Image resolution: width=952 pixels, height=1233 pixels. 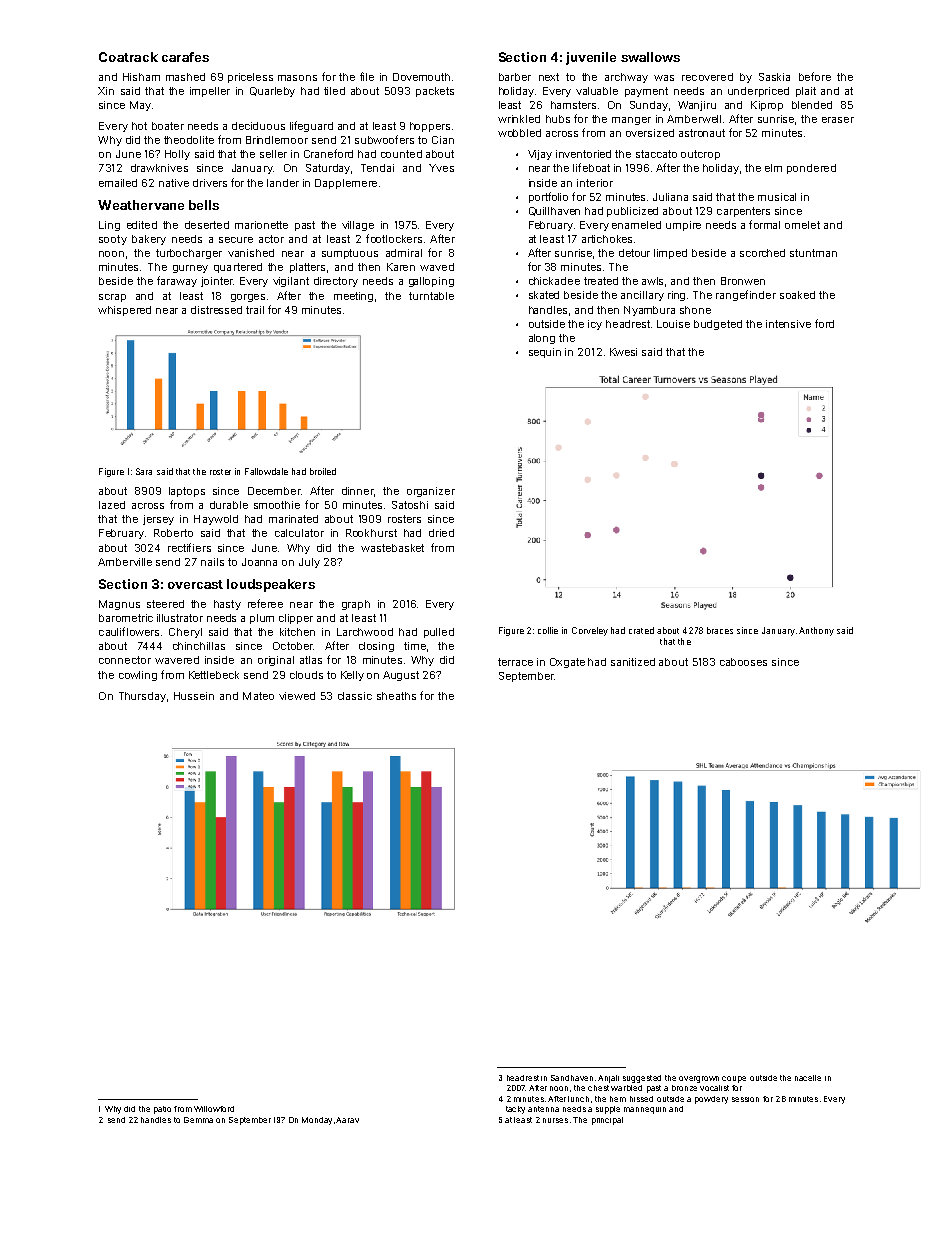 What do you see at coordinates (641, 630) in the page?
I see `crated` at bounding box center [641, 630].
